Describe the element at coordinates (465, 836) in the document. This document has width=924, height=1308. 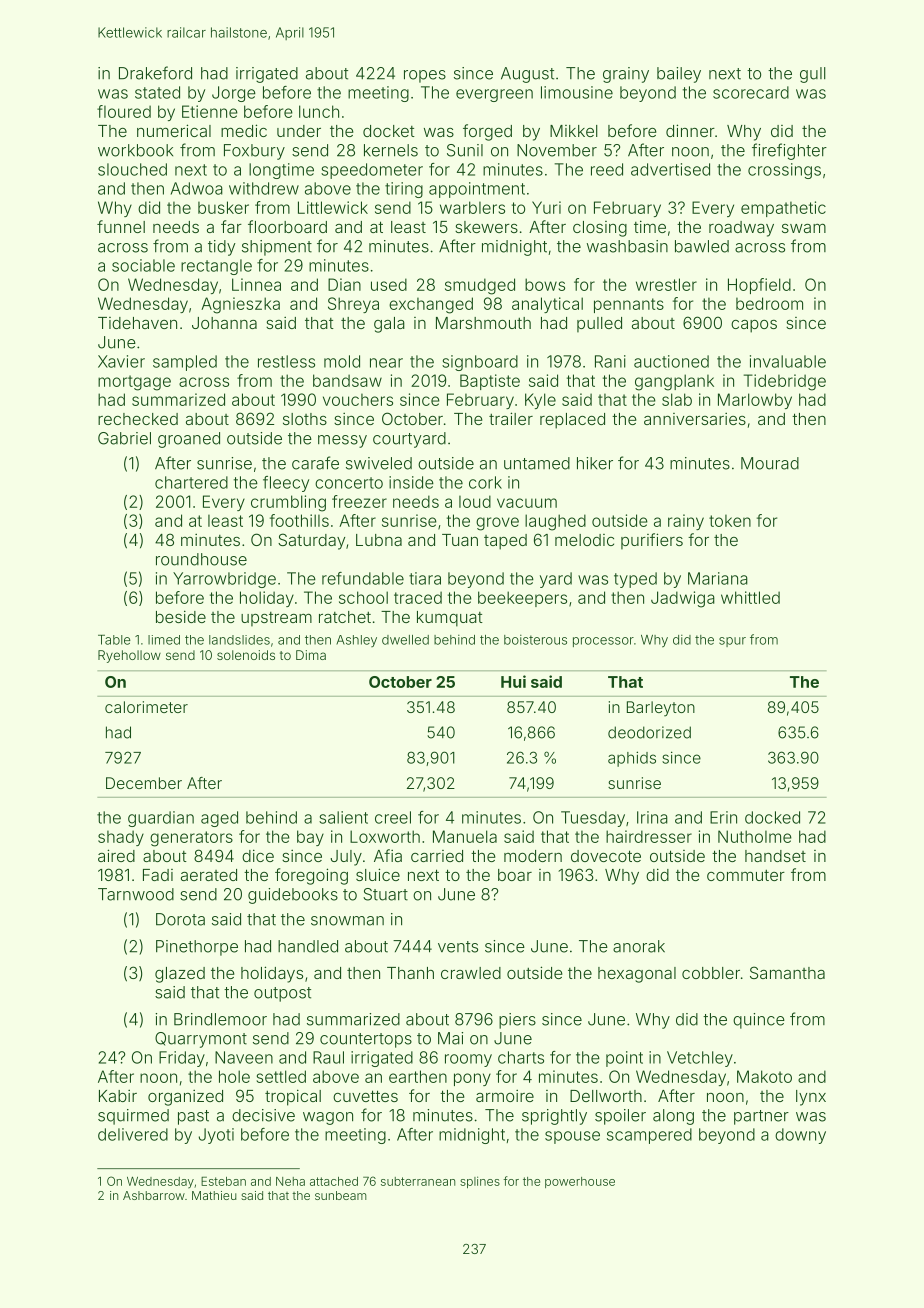
I see `Manuela` at that location.
